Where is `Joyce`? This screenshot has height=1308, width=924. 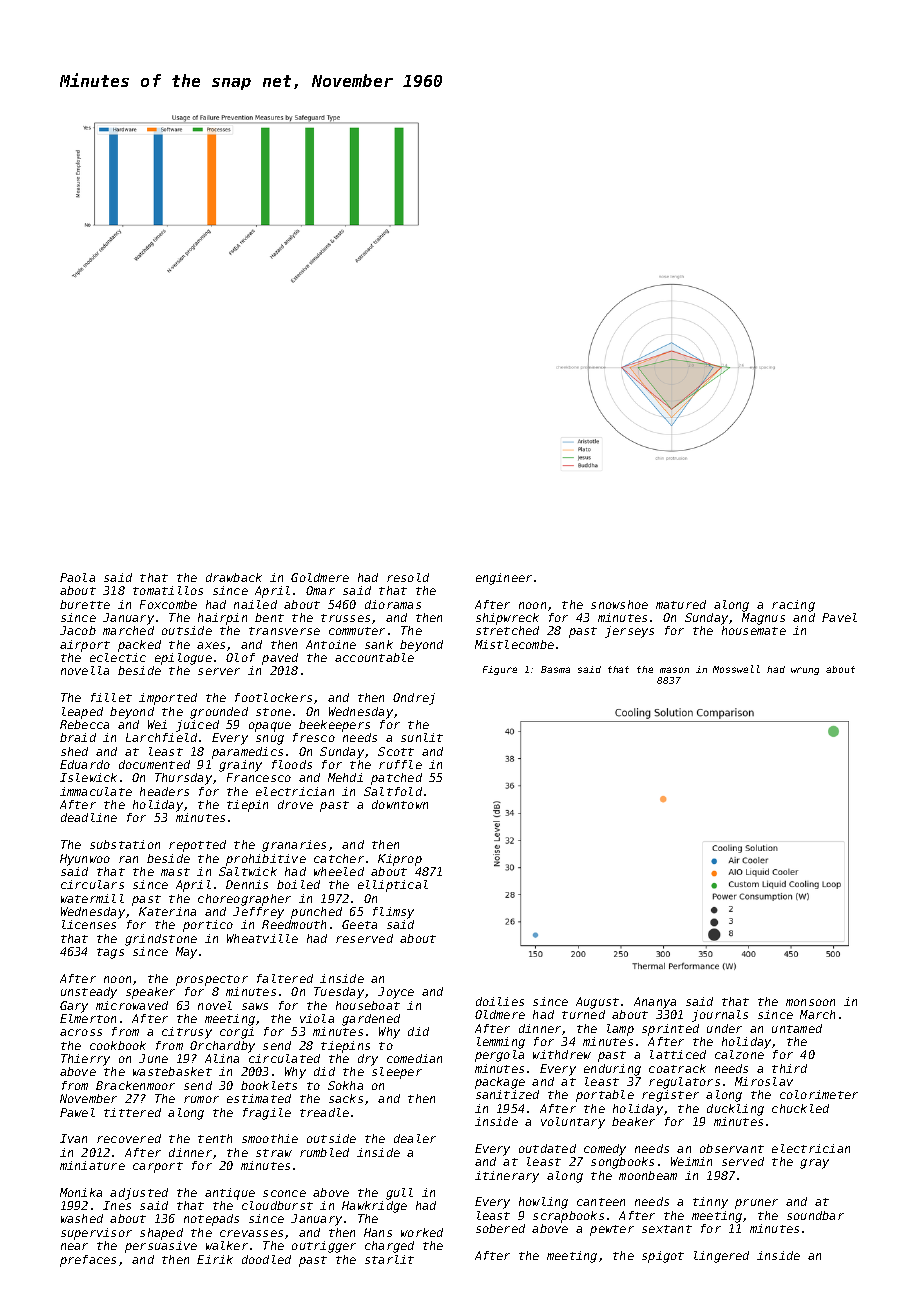
Joyce is located at coordinates (396, 993).
